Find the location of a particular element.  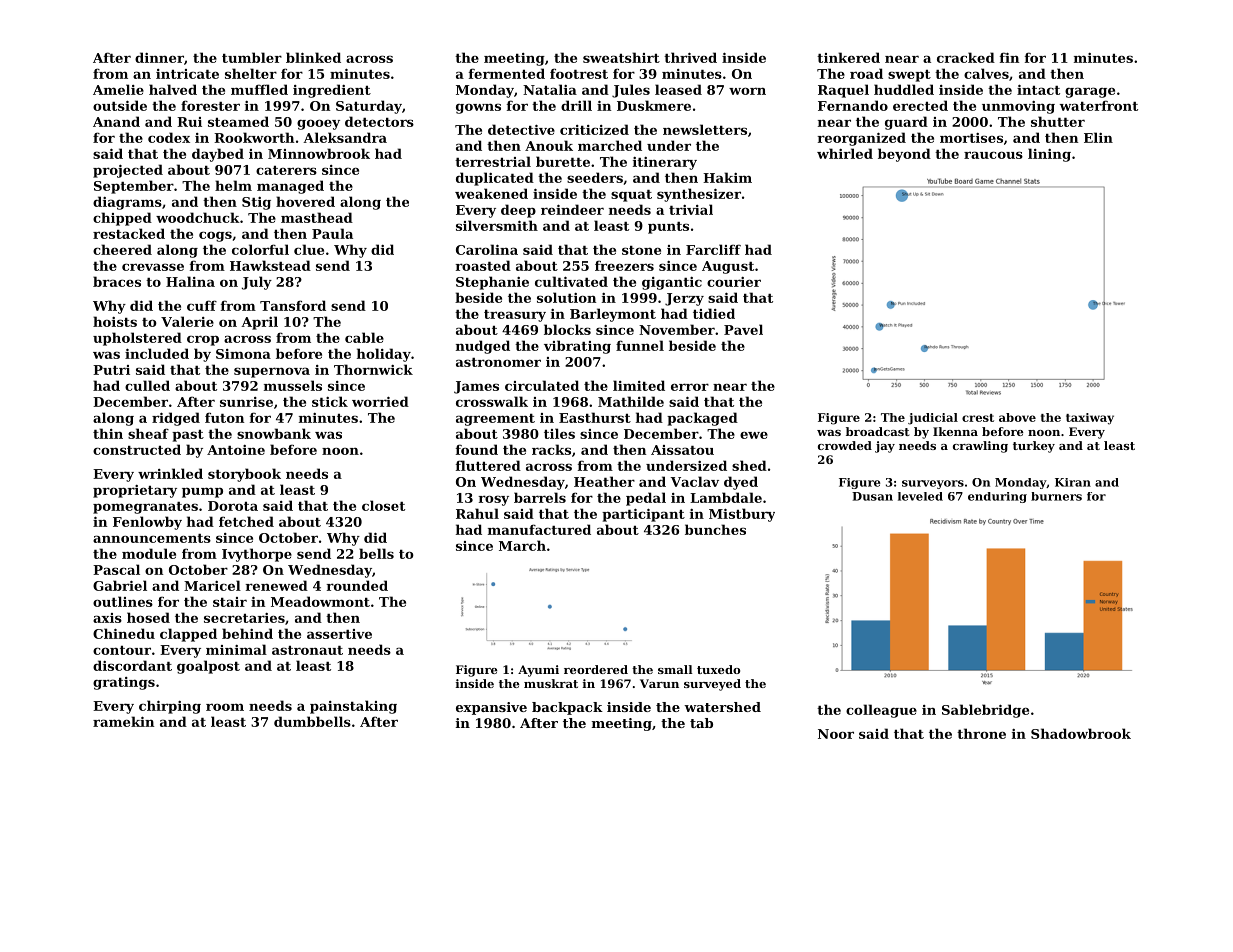

tinkered is located at coordinates (848, 57).
